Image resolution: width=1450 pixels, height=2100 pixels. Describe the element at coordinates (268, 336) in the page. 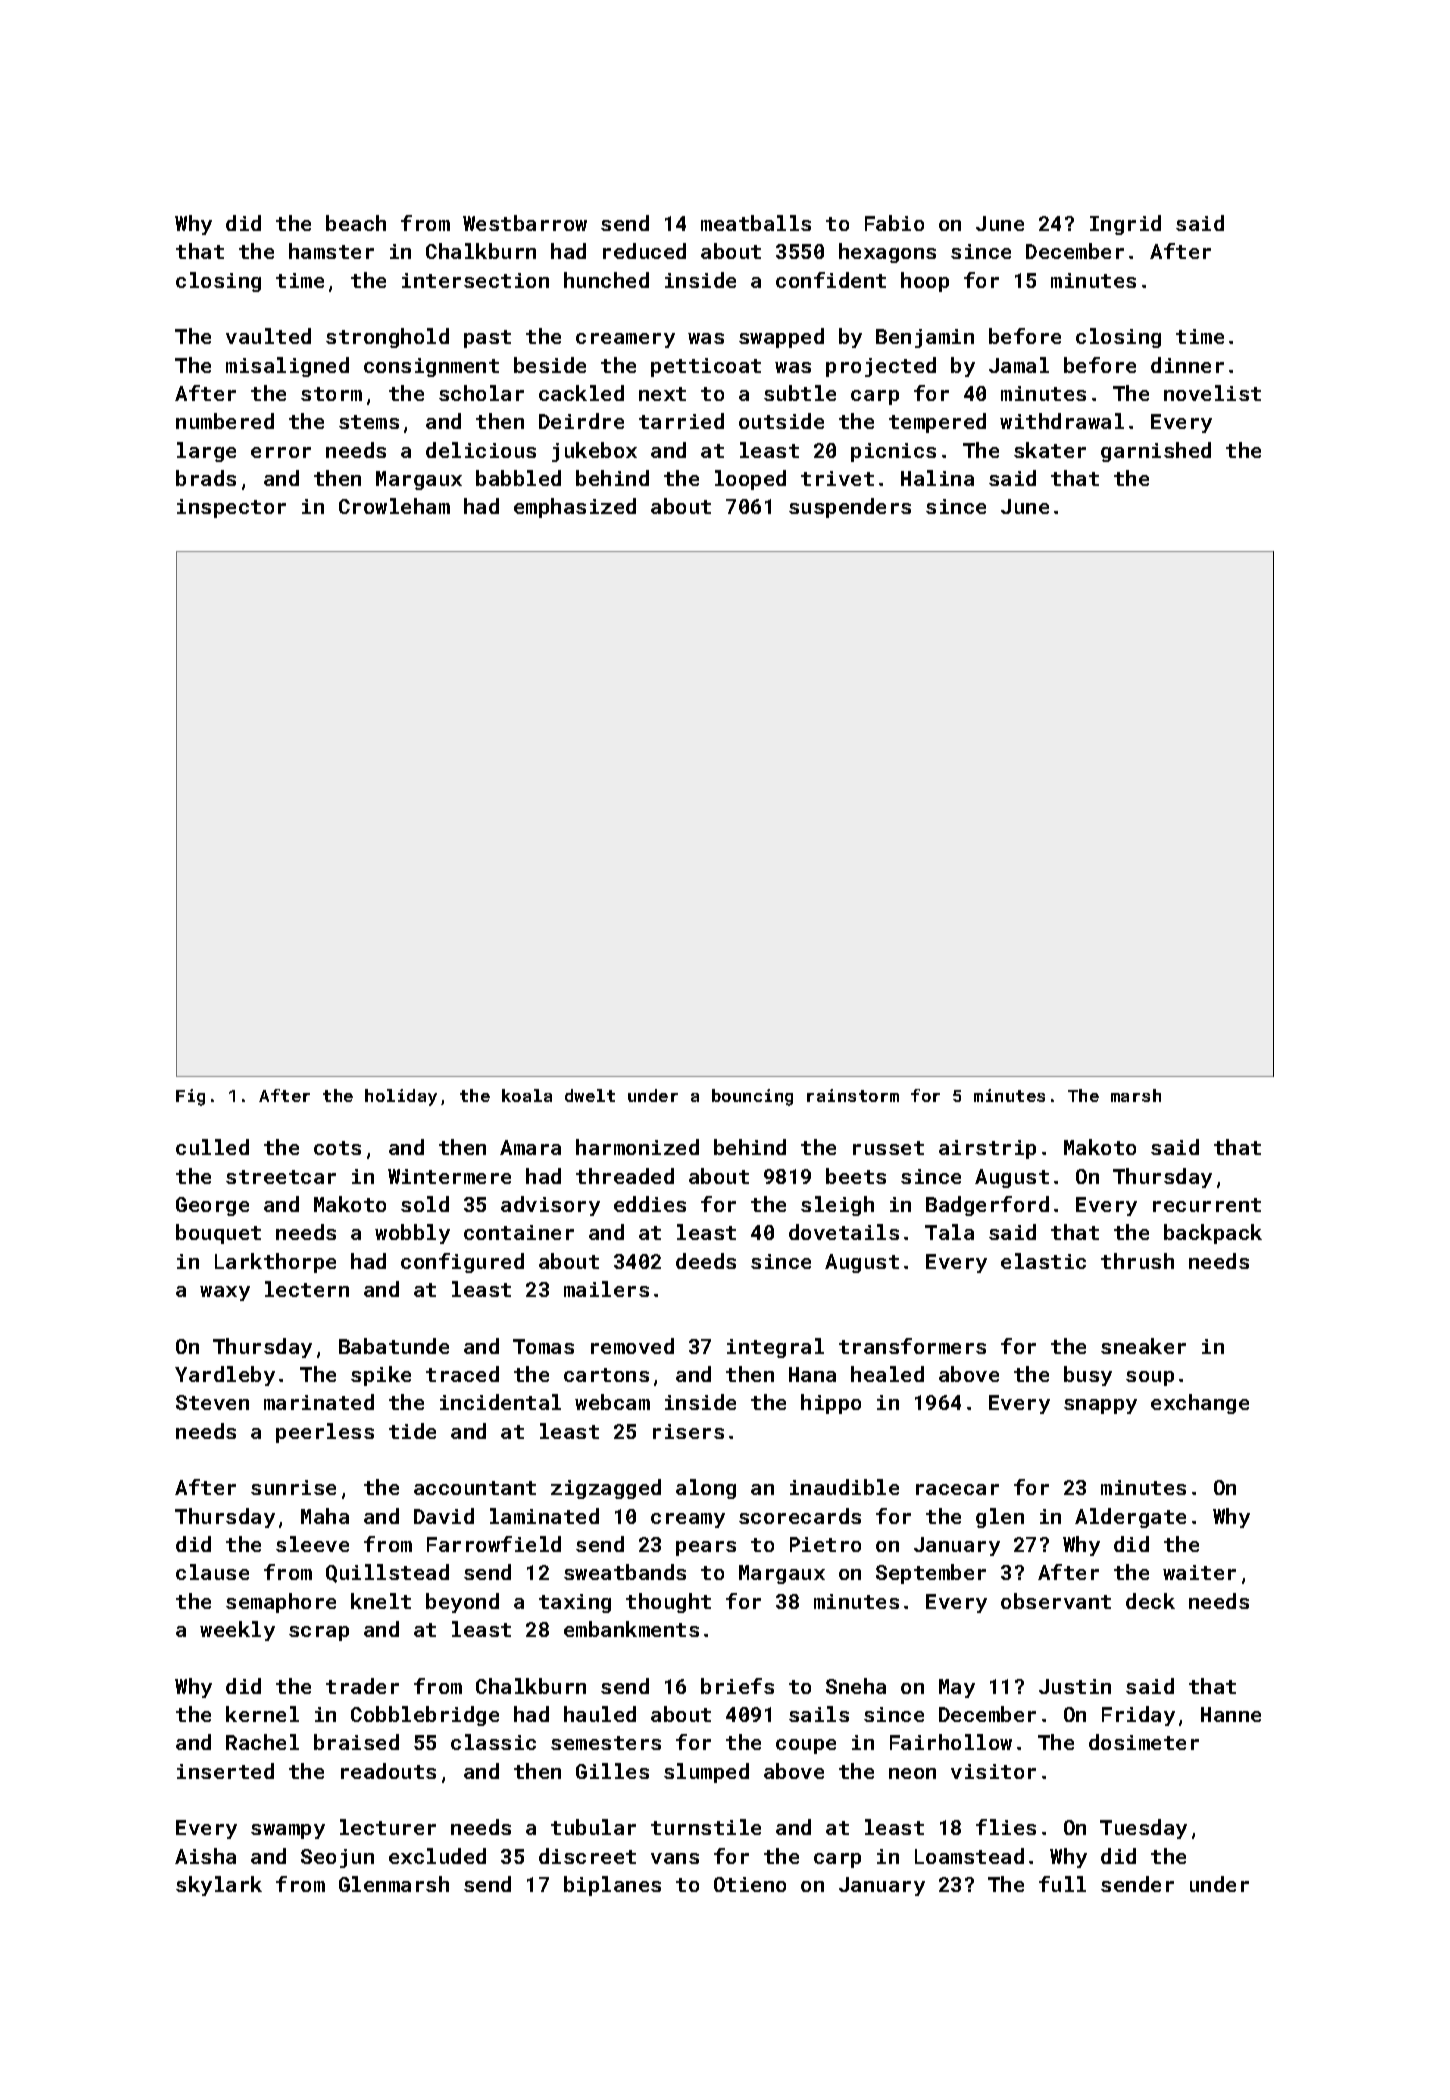

I see `vaulted` at that location.
